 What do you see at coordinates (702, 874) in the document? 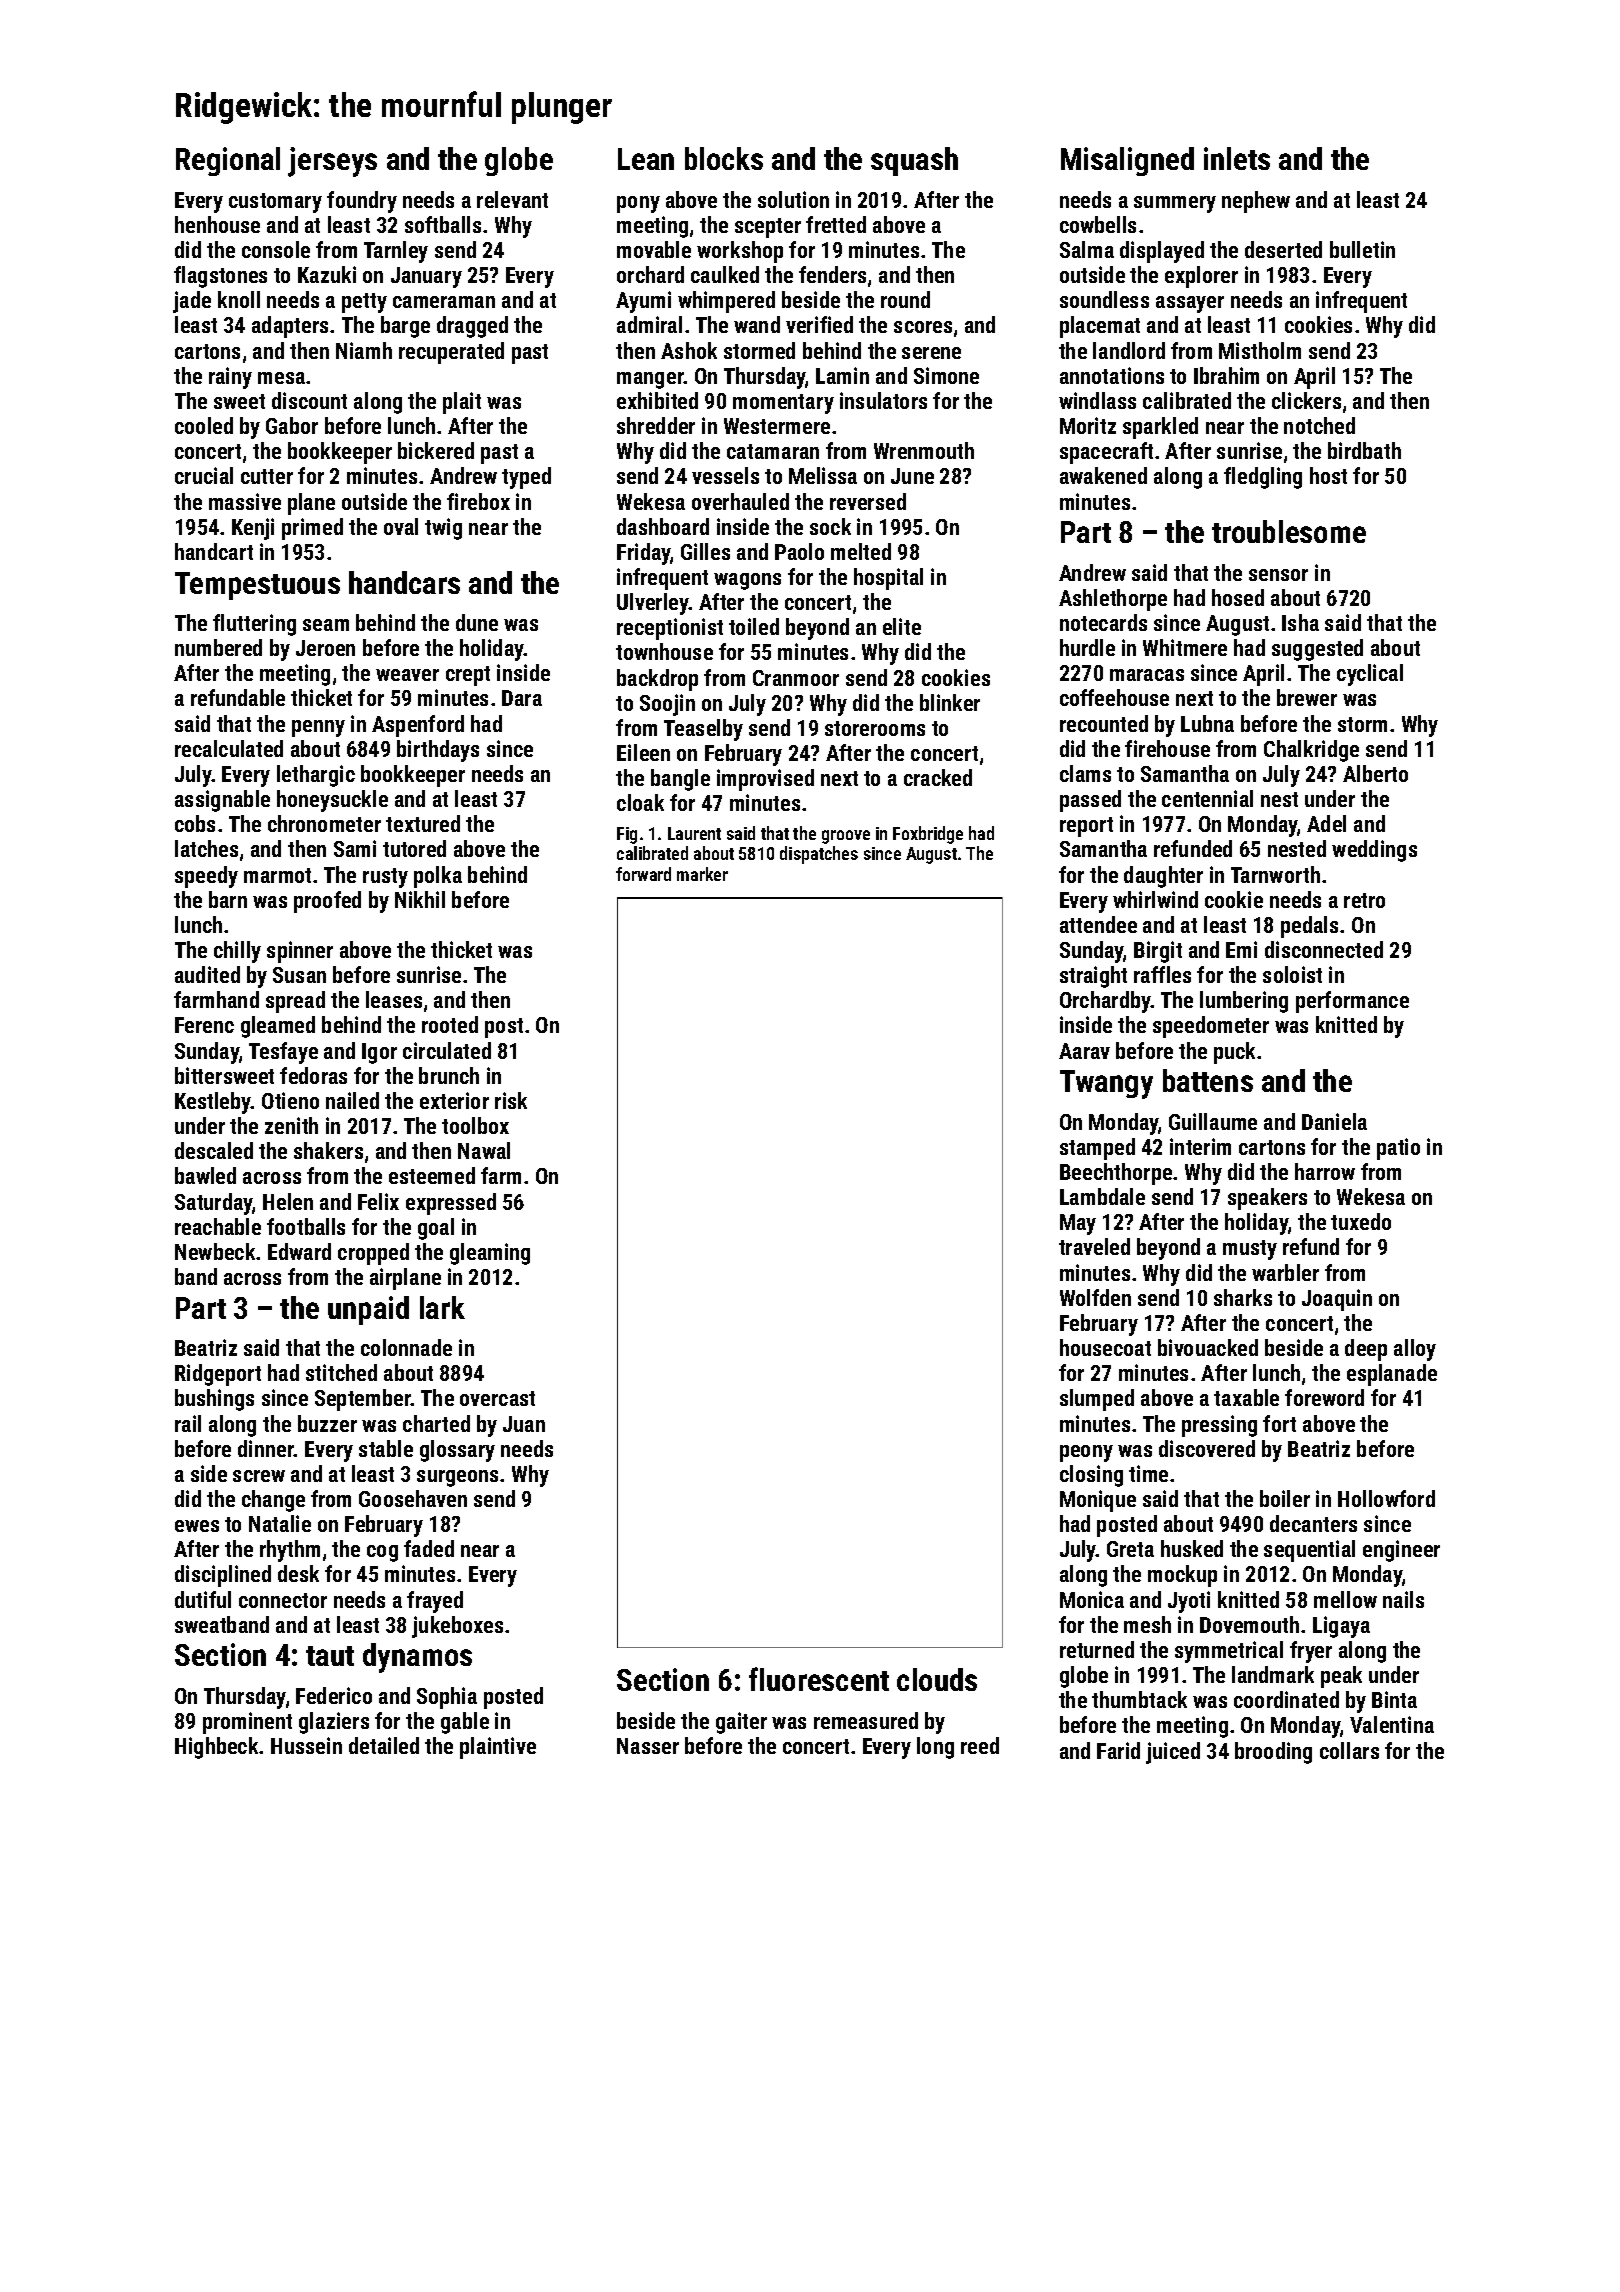
I see `marker` at bounding box center [702, 874].
